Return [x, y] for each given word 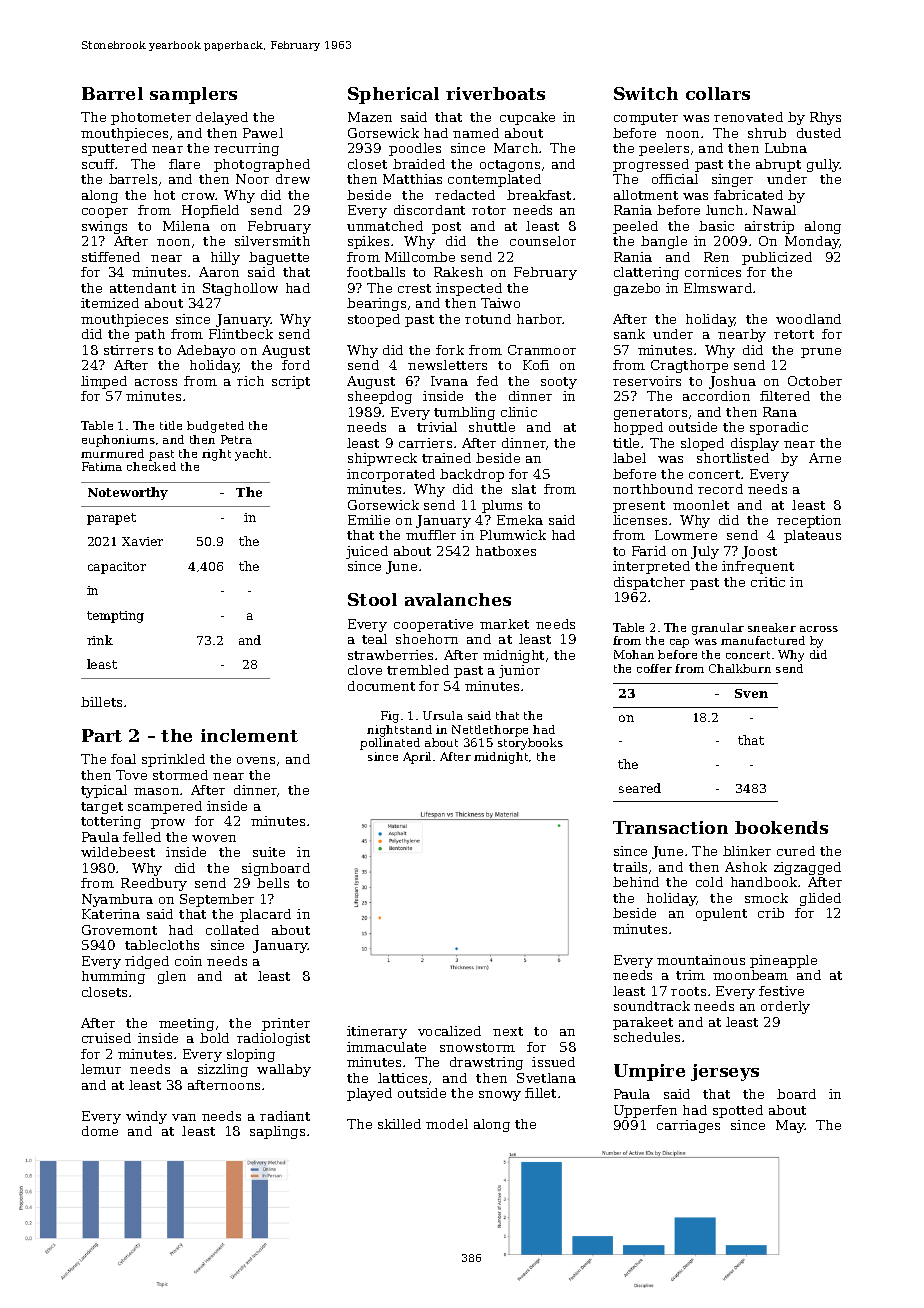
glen [172, 977]
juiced [367, 552]
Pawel [263, 133]
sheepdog [380, 397]
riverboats [495, 93]
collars [718, 93]
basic [716, 226]
